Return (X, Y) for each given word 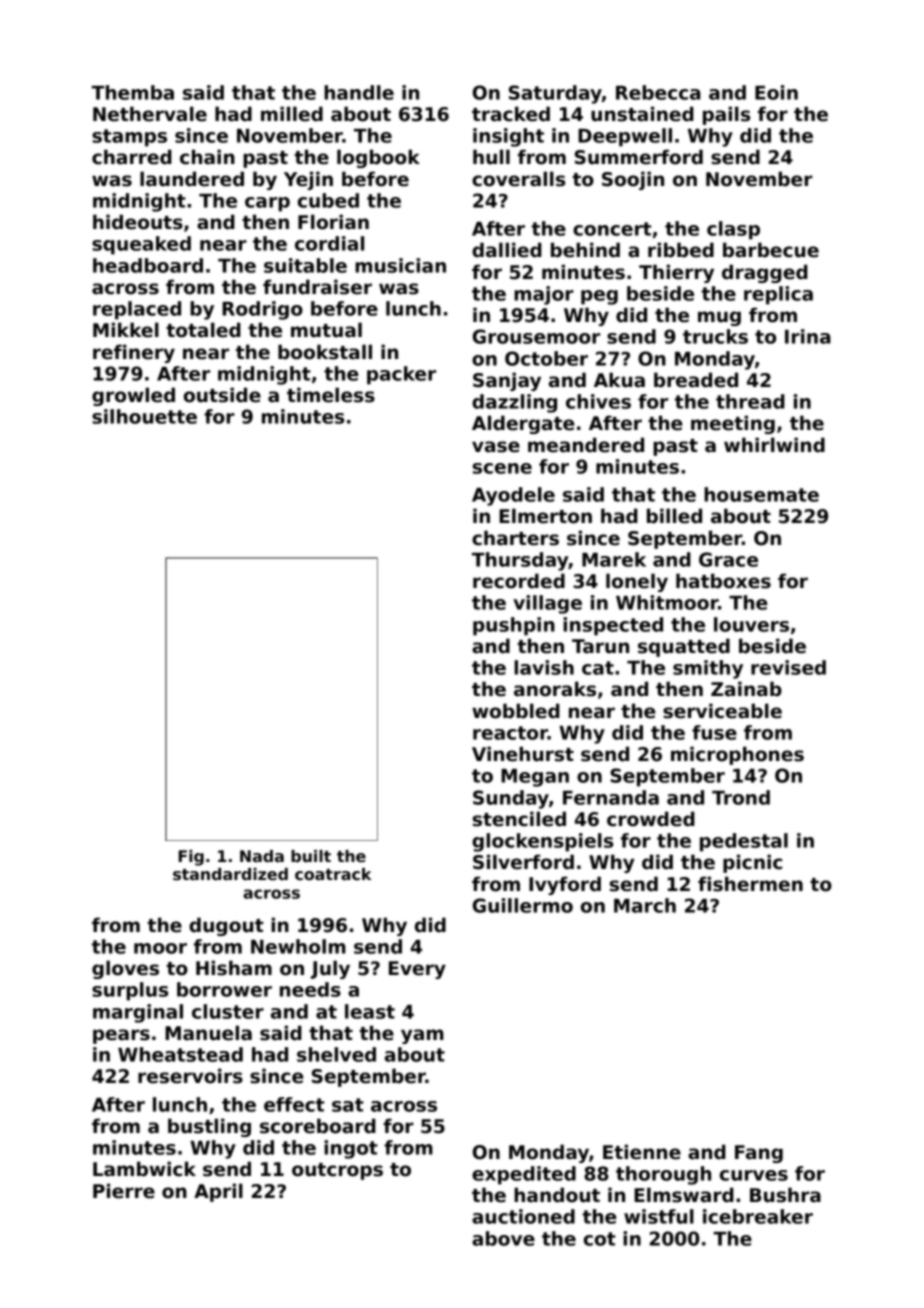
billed (674, 516)
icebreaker (758, 1216)
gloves (125, 969)
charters (515, 538)
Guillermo (523, 905)
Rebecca (658, 92)
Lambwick (144, 1169)
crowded (651, 819)
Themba (132, 92)
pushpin (514, 626)
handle (359, 92)
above (503, 1238)
